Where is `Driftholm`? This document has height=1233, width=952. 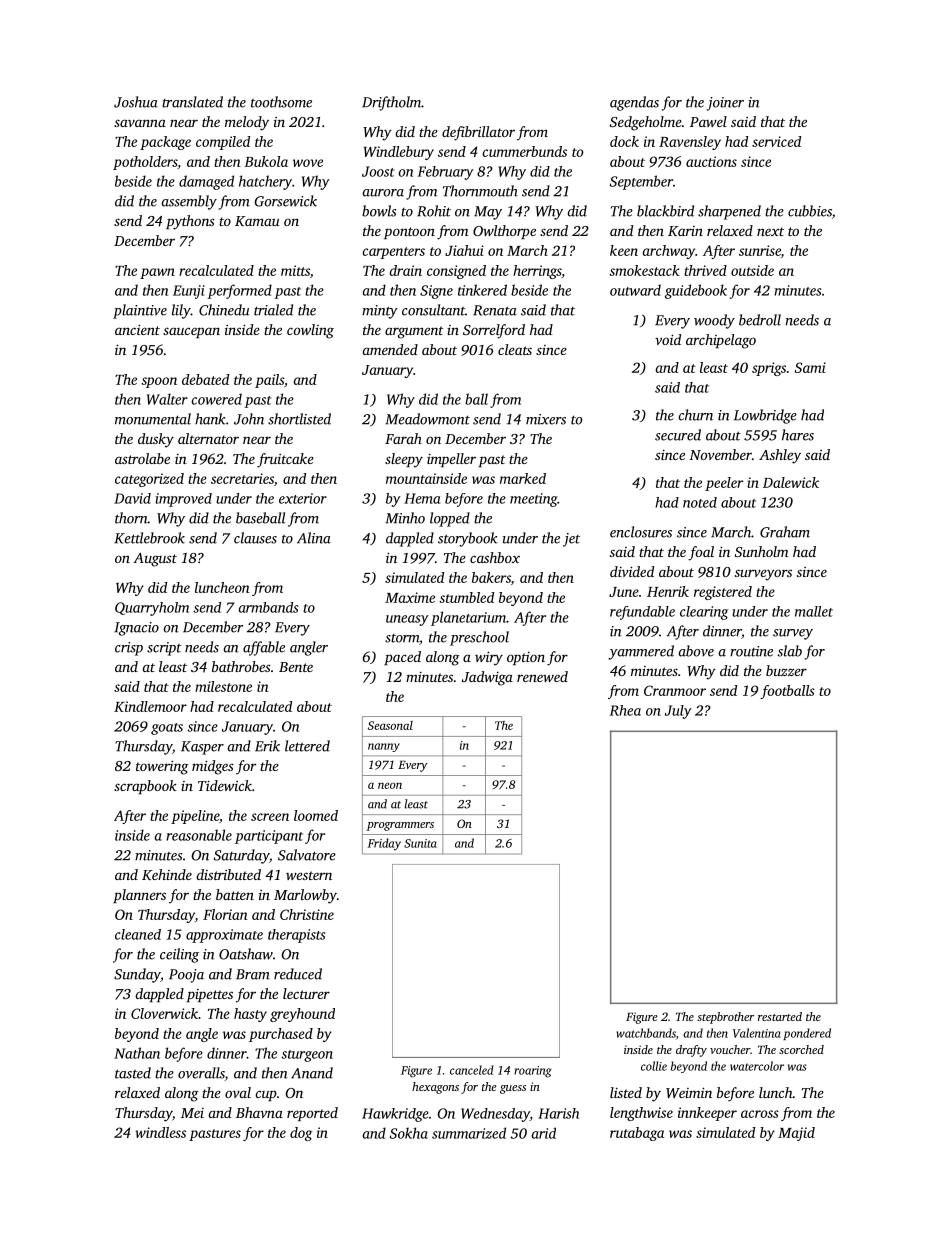
Driftholm is located at coordinates (391, 103).
